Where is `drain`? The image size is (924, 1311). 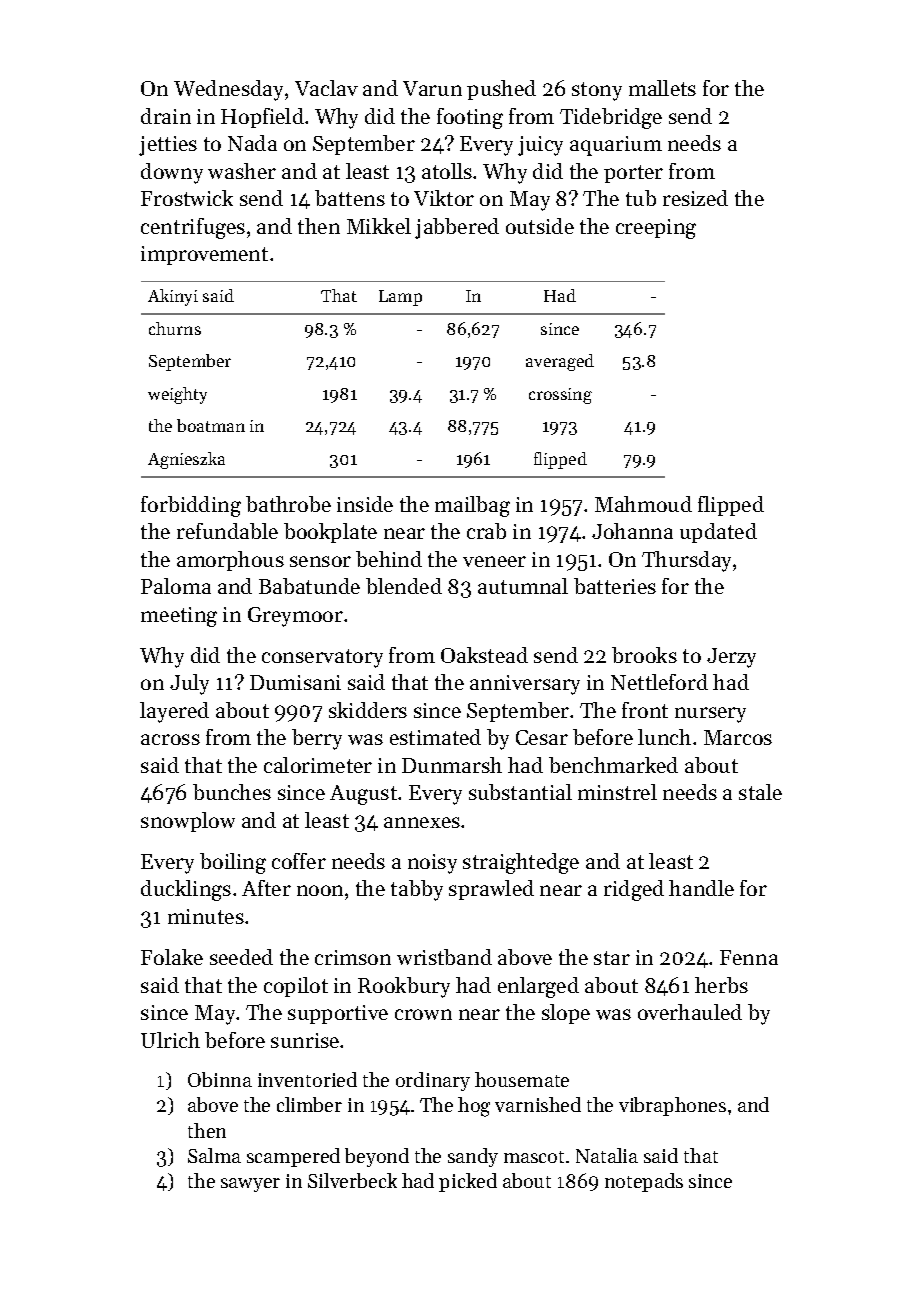 drain is located at coordinates (166, 116).
